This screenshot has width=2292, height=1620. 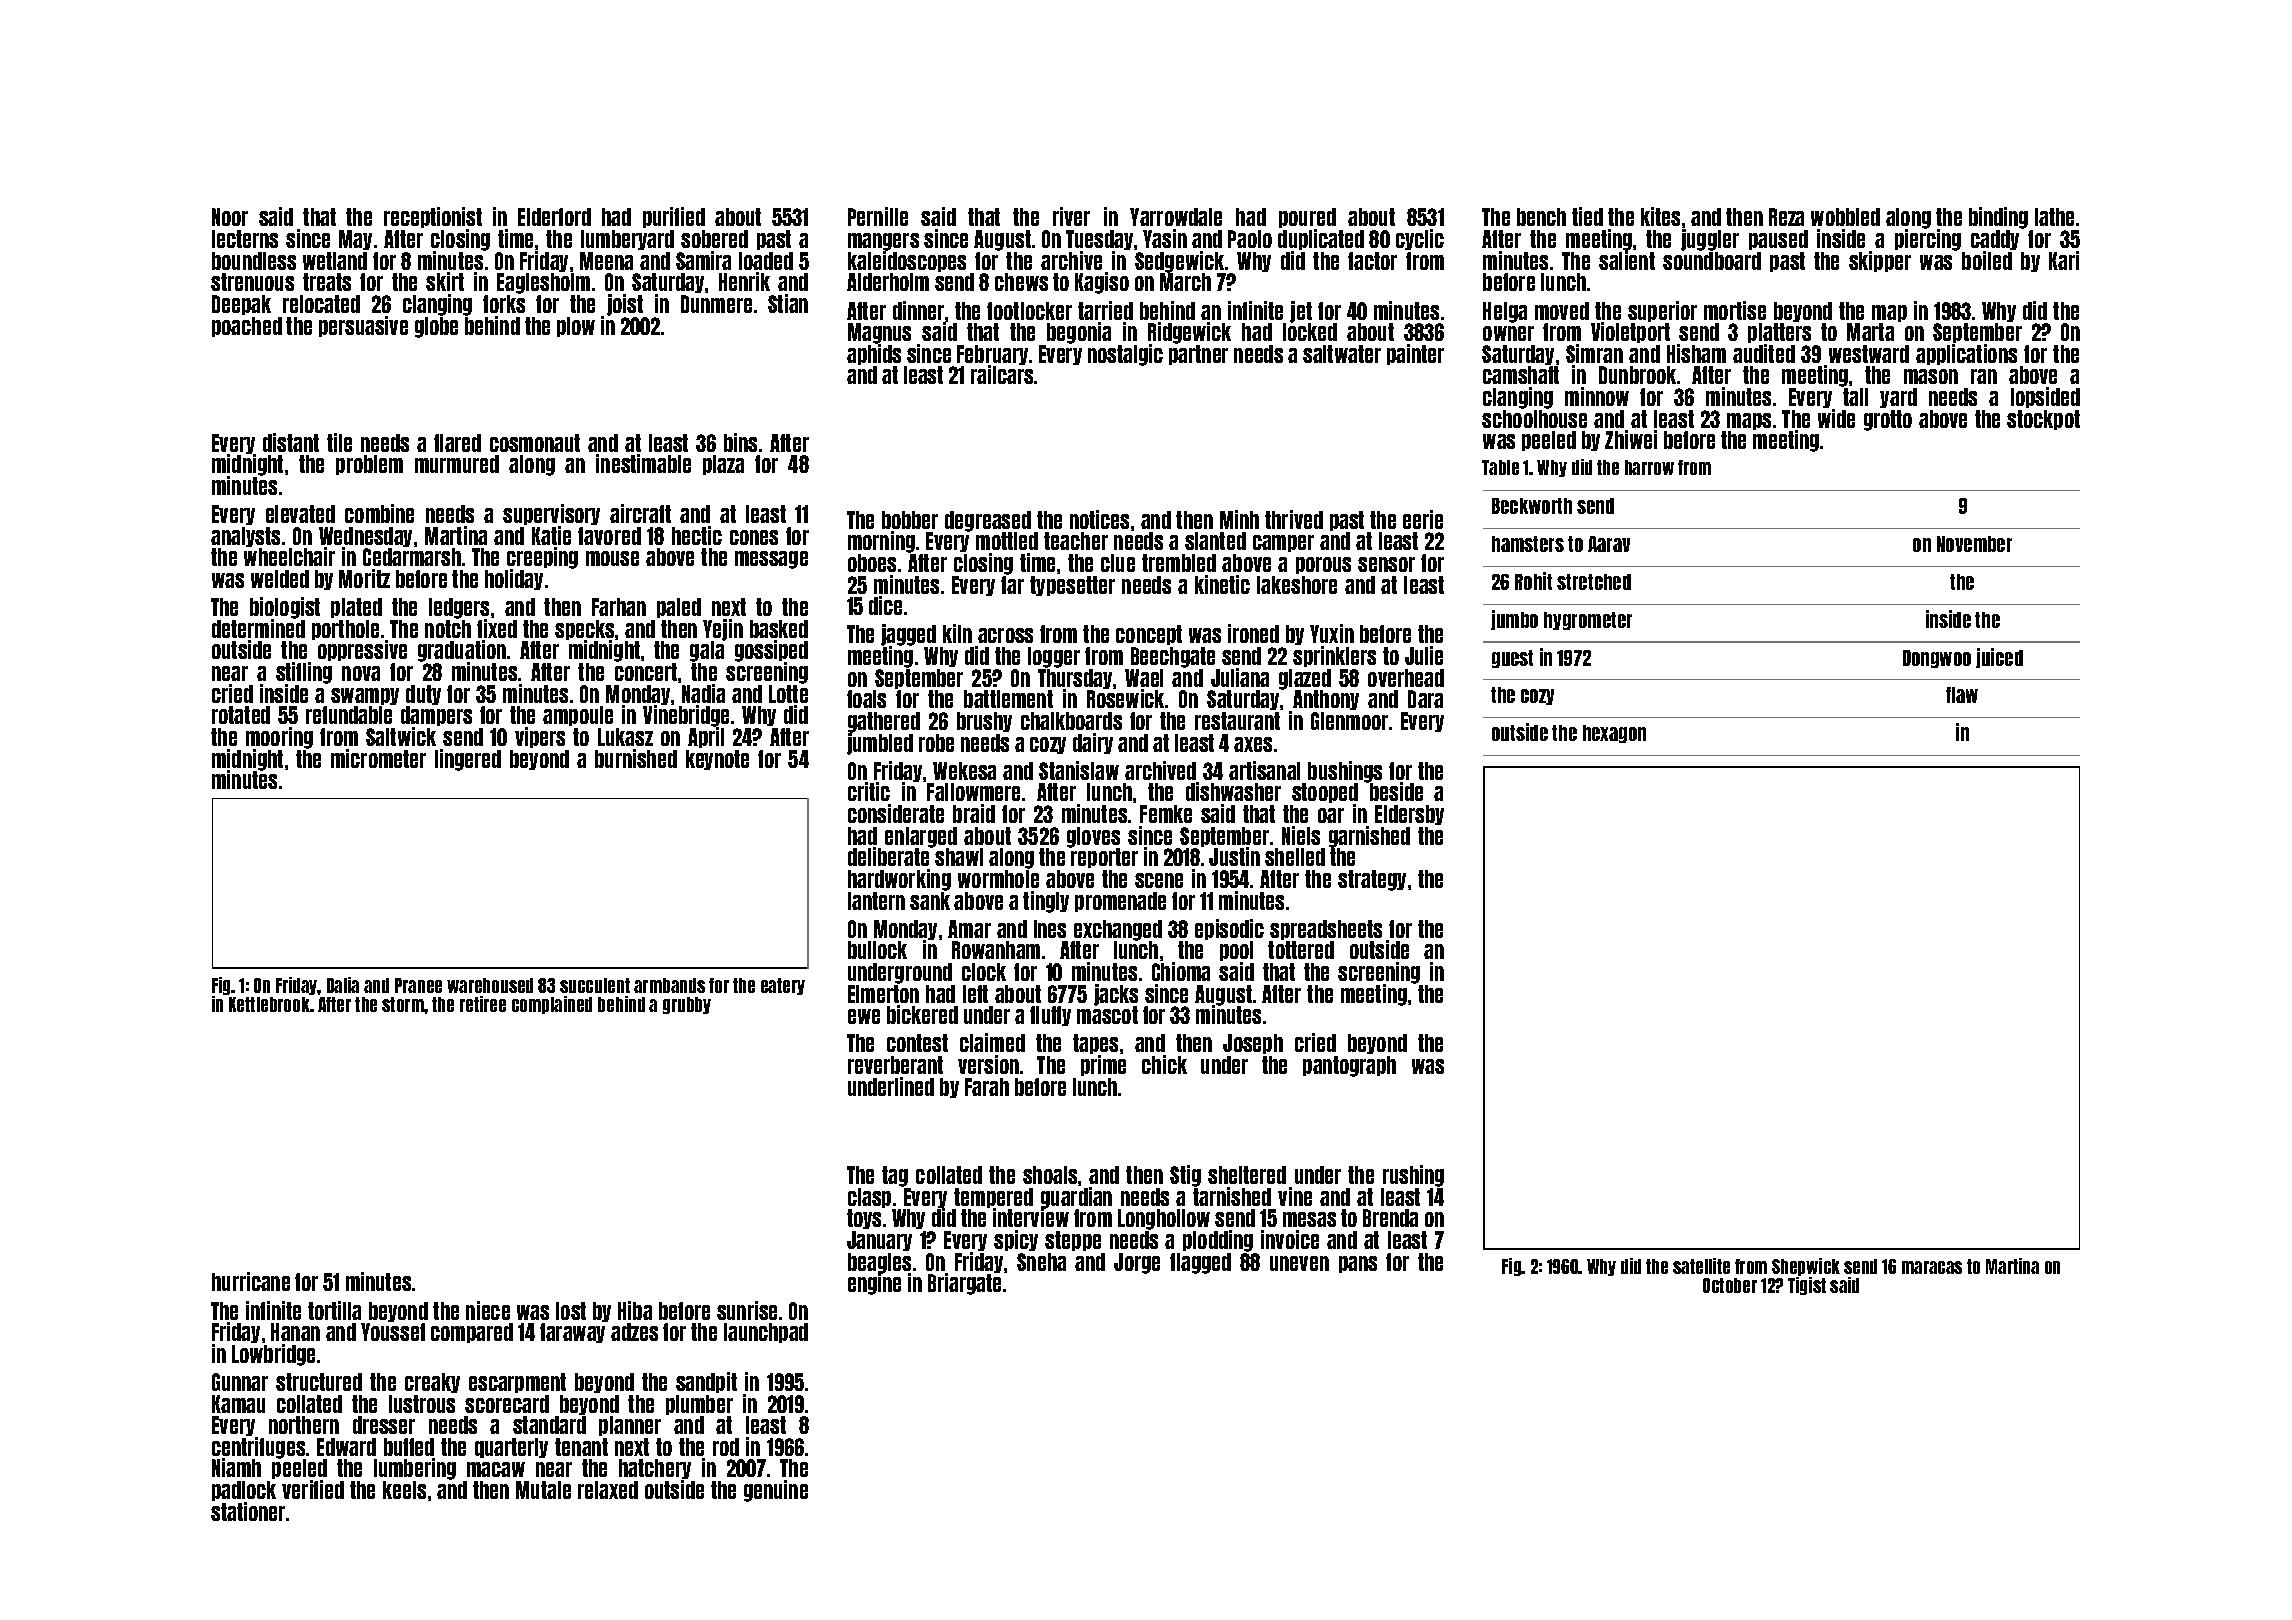 I want to click on November, so click(x=1974, y=544).
